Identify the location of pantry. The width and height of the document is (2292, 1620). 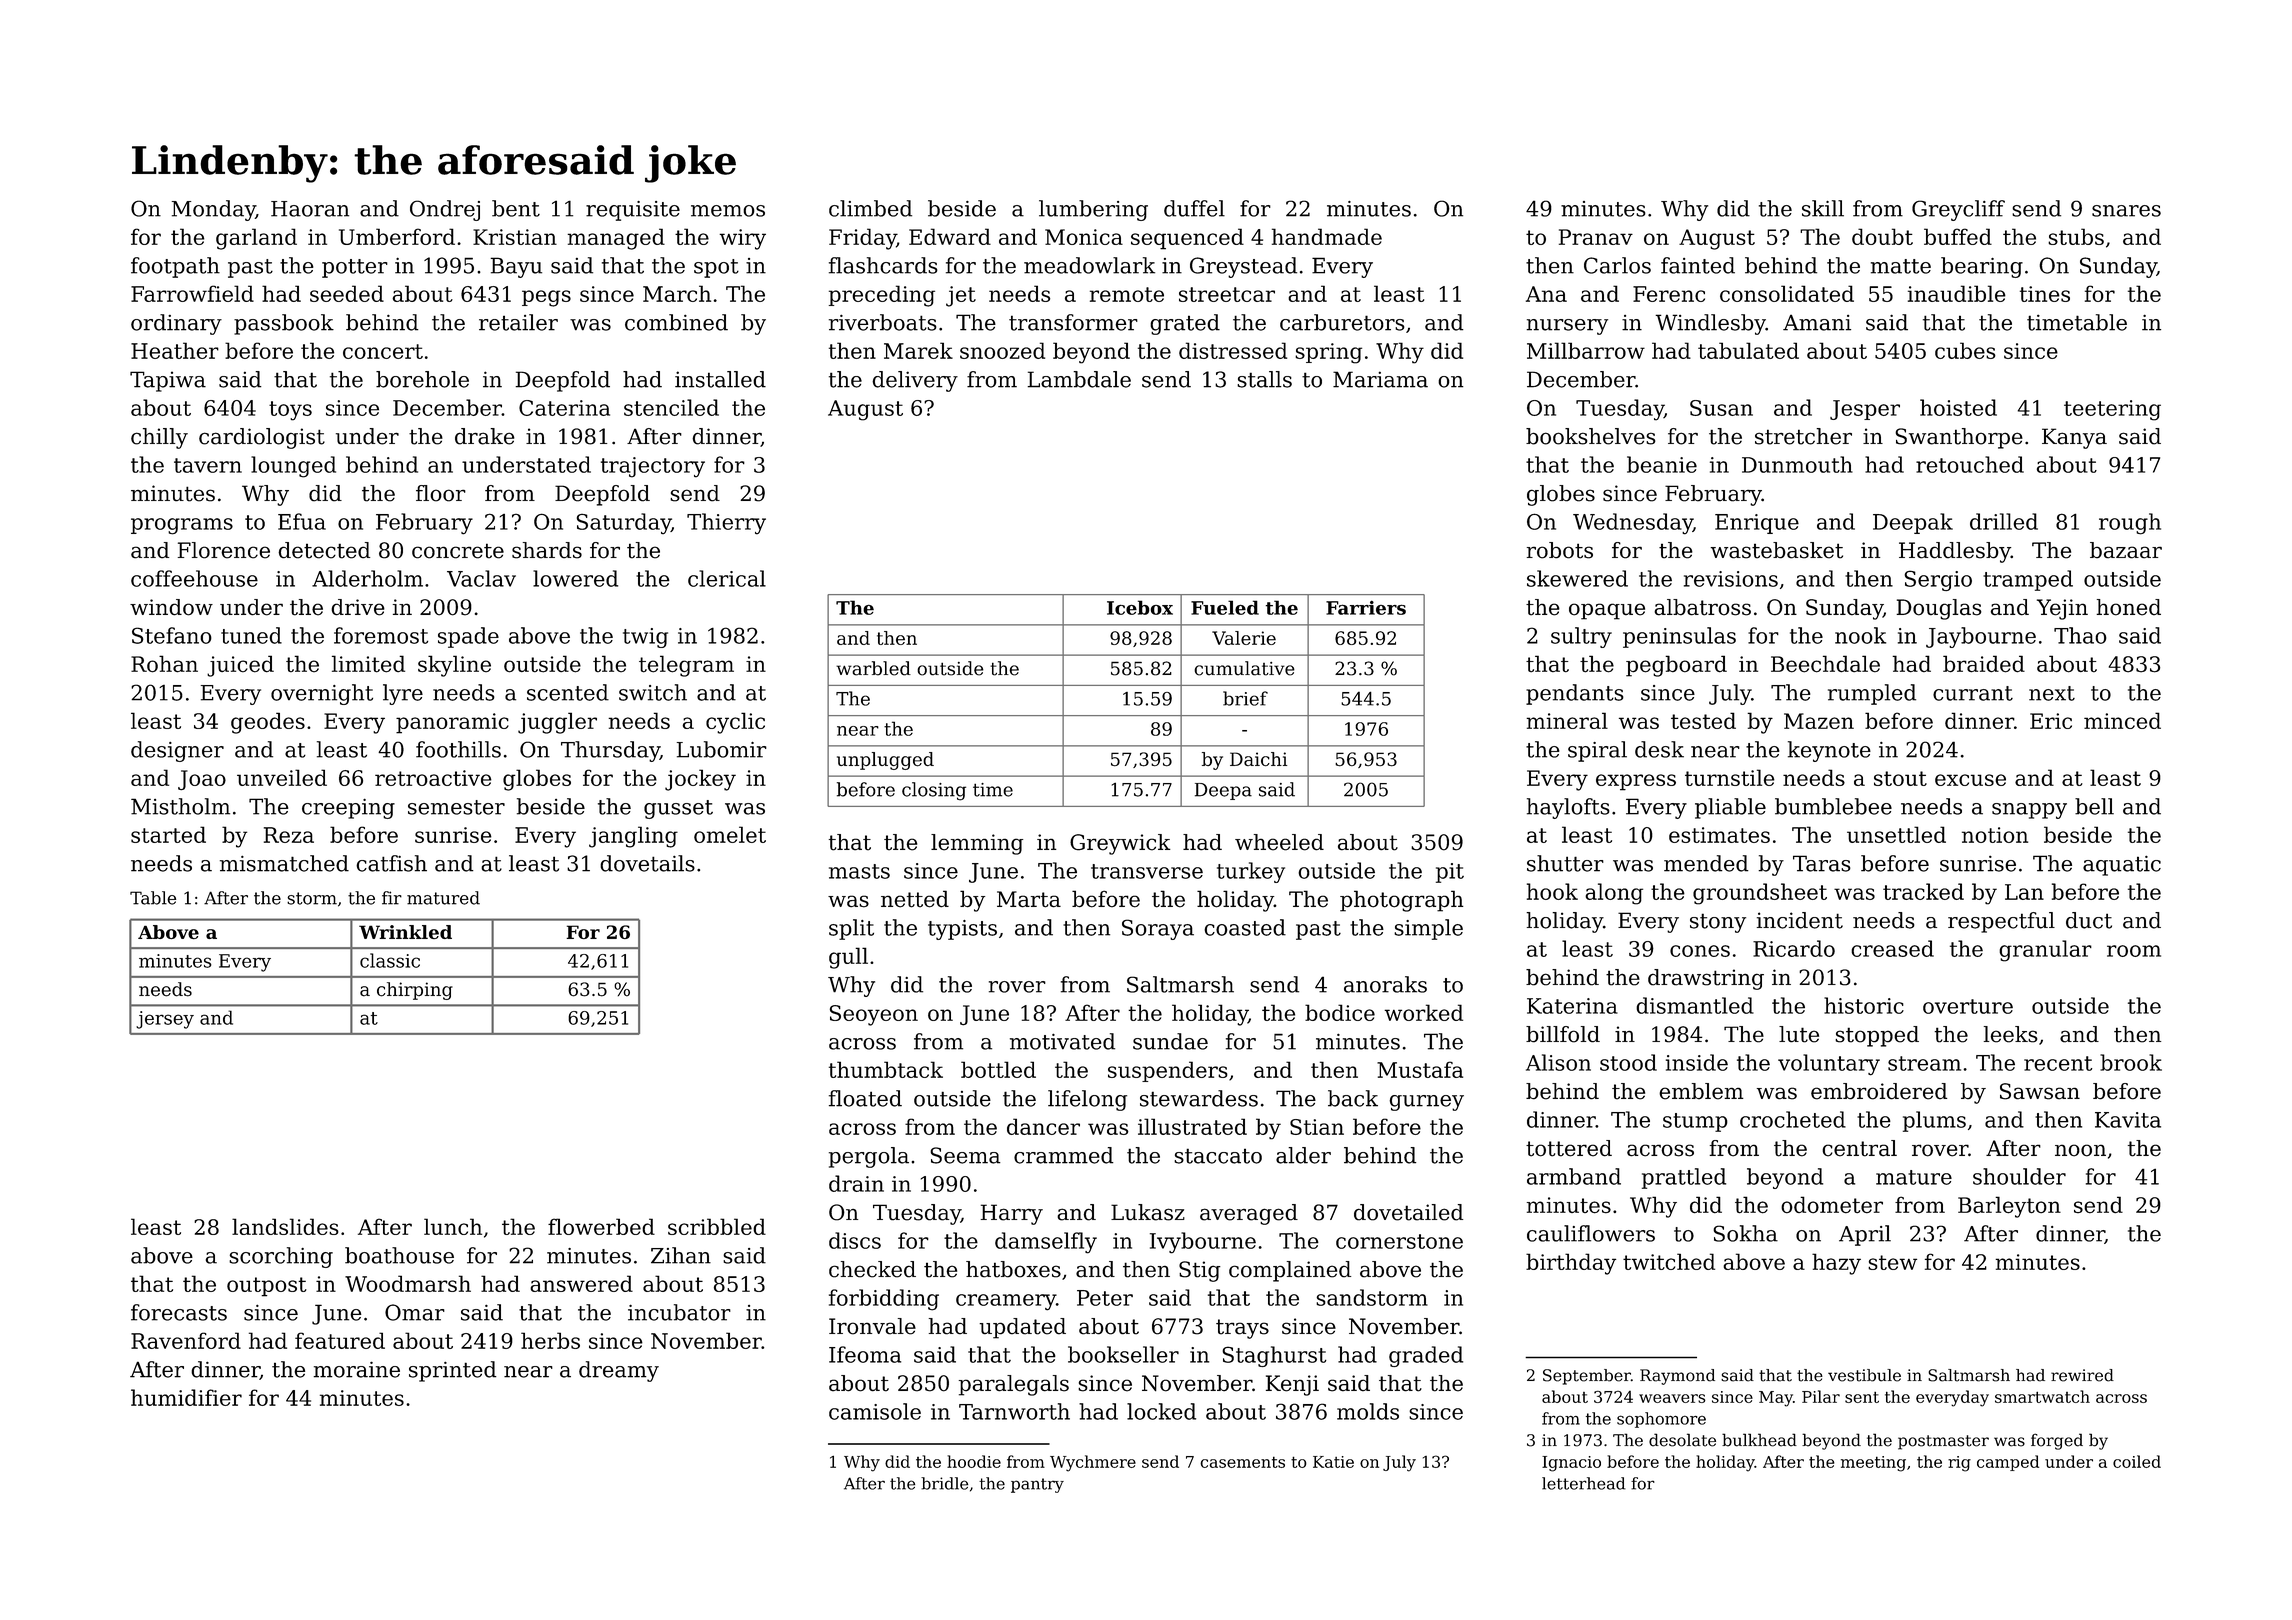
(1037, 1485).
